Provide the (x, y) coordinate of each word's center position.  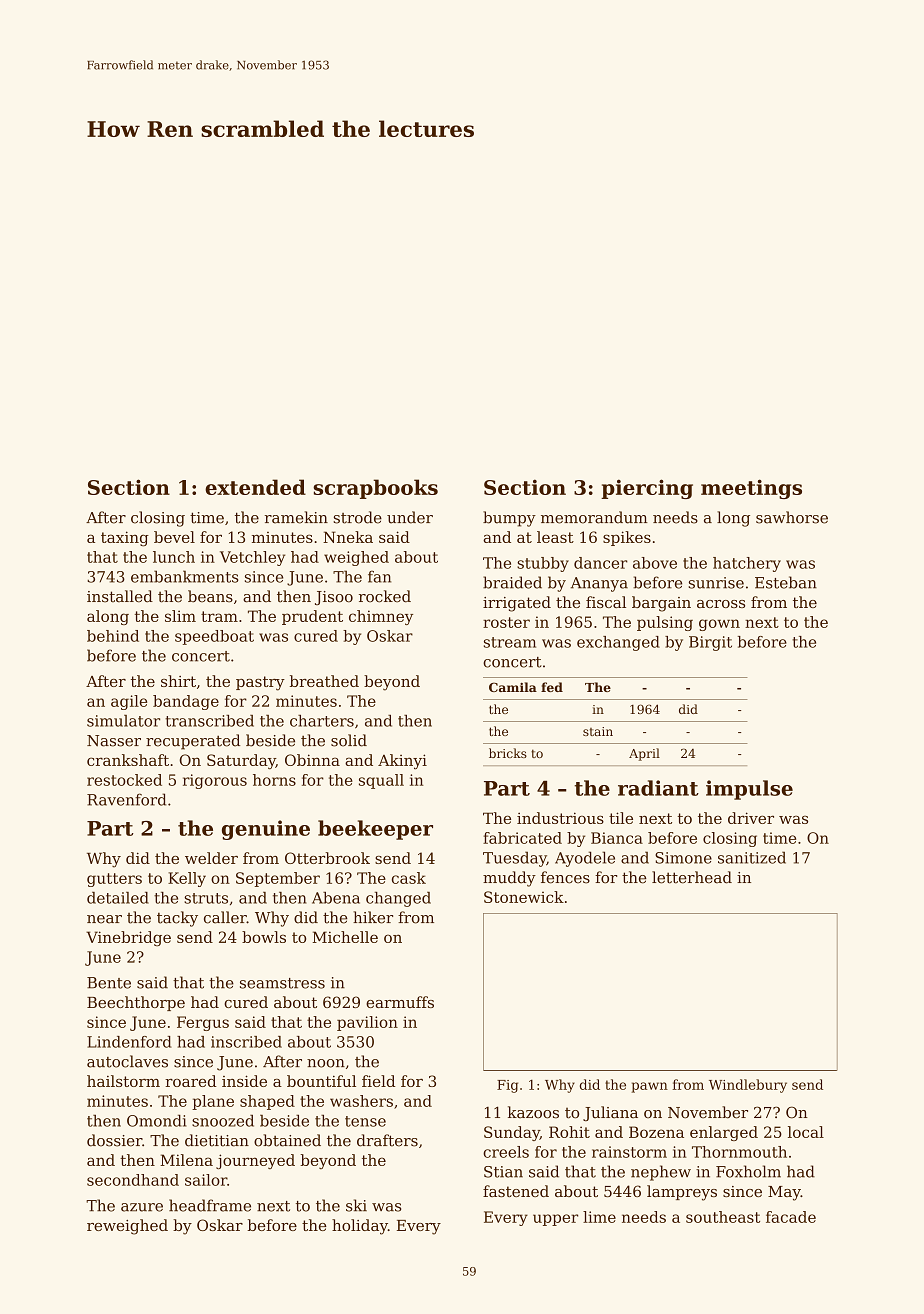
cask (409, 878)
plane (213, 1102)
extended (255, 487)
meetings (751, 489)
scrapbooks (375, 489)
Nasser (114, 741)
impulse (749, 790)
